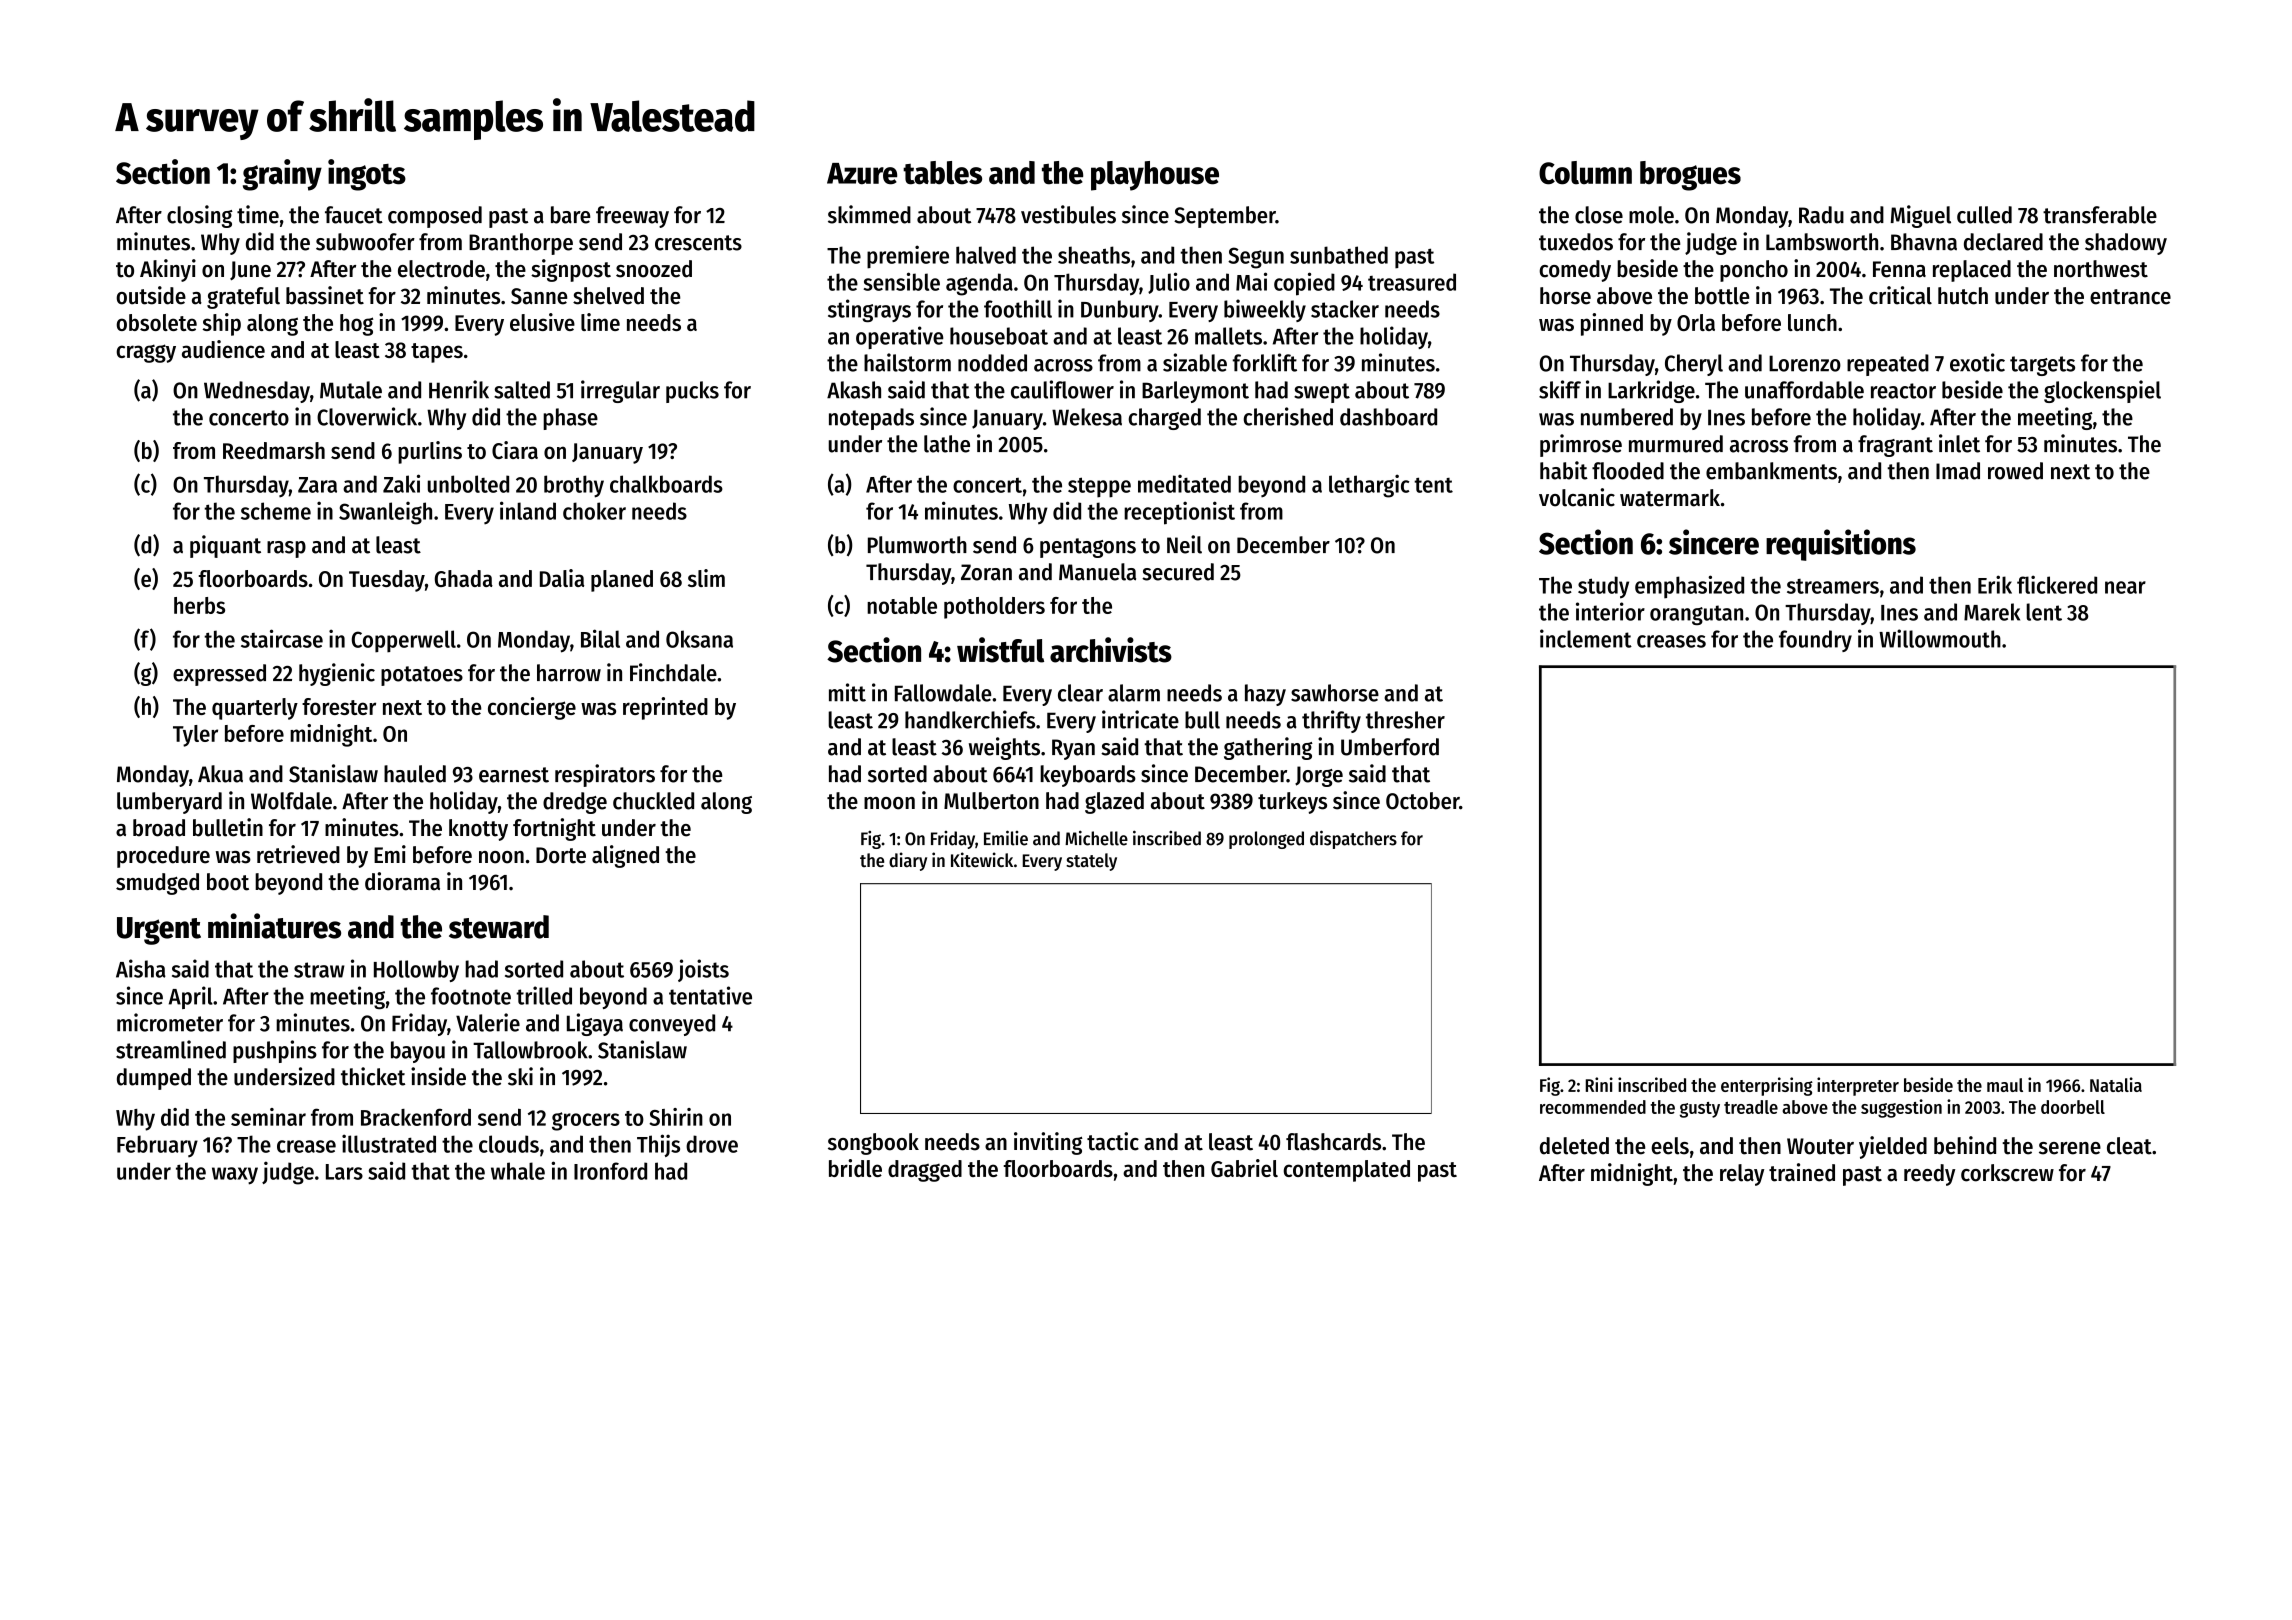  I want to click on Fallowdale, so click(943, 693).
